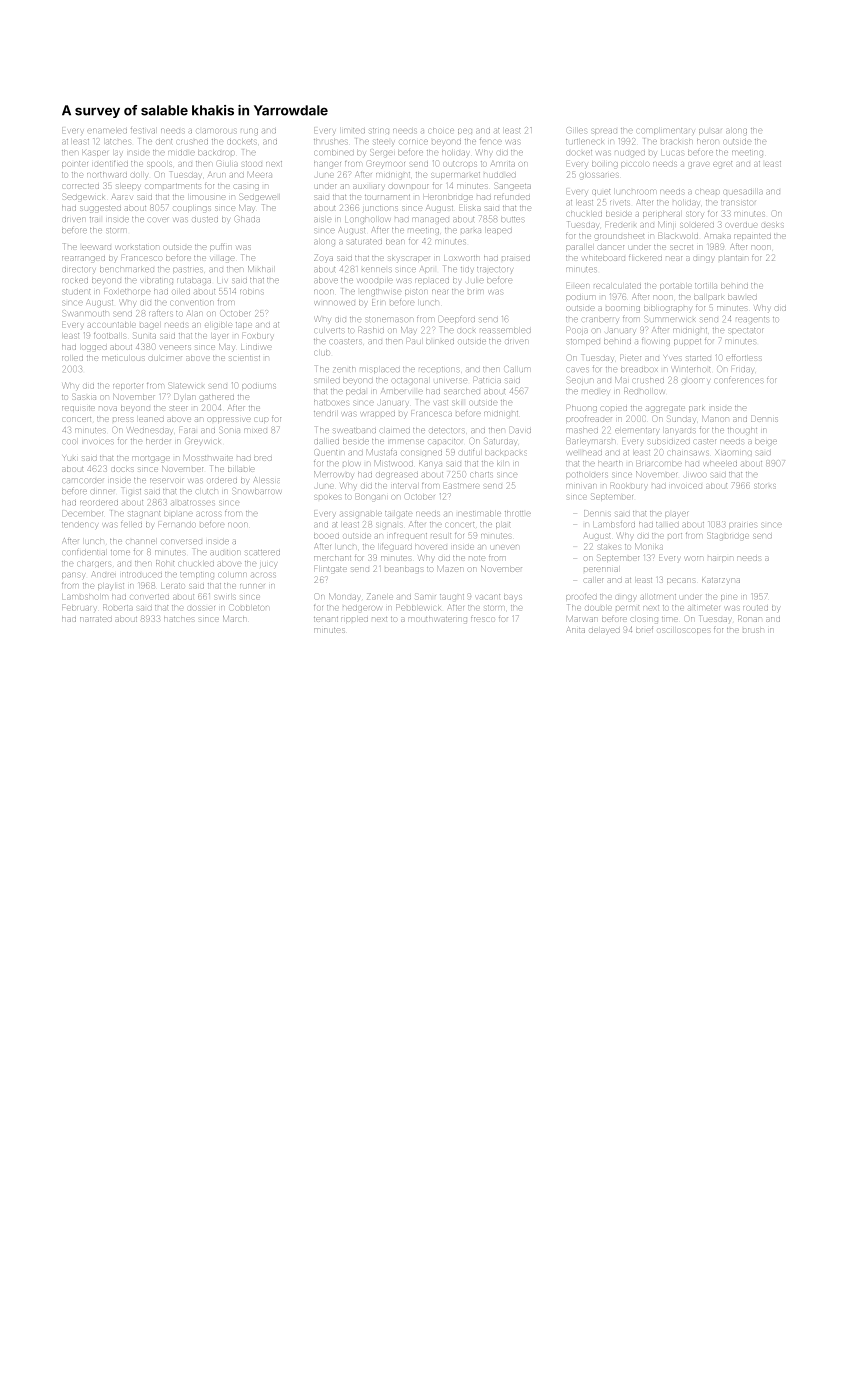 The height and width of the page is (1400, 849). What do you see at coordinates (753, 630) in the page?
I see `brush` at bounding box center [753, 630].
